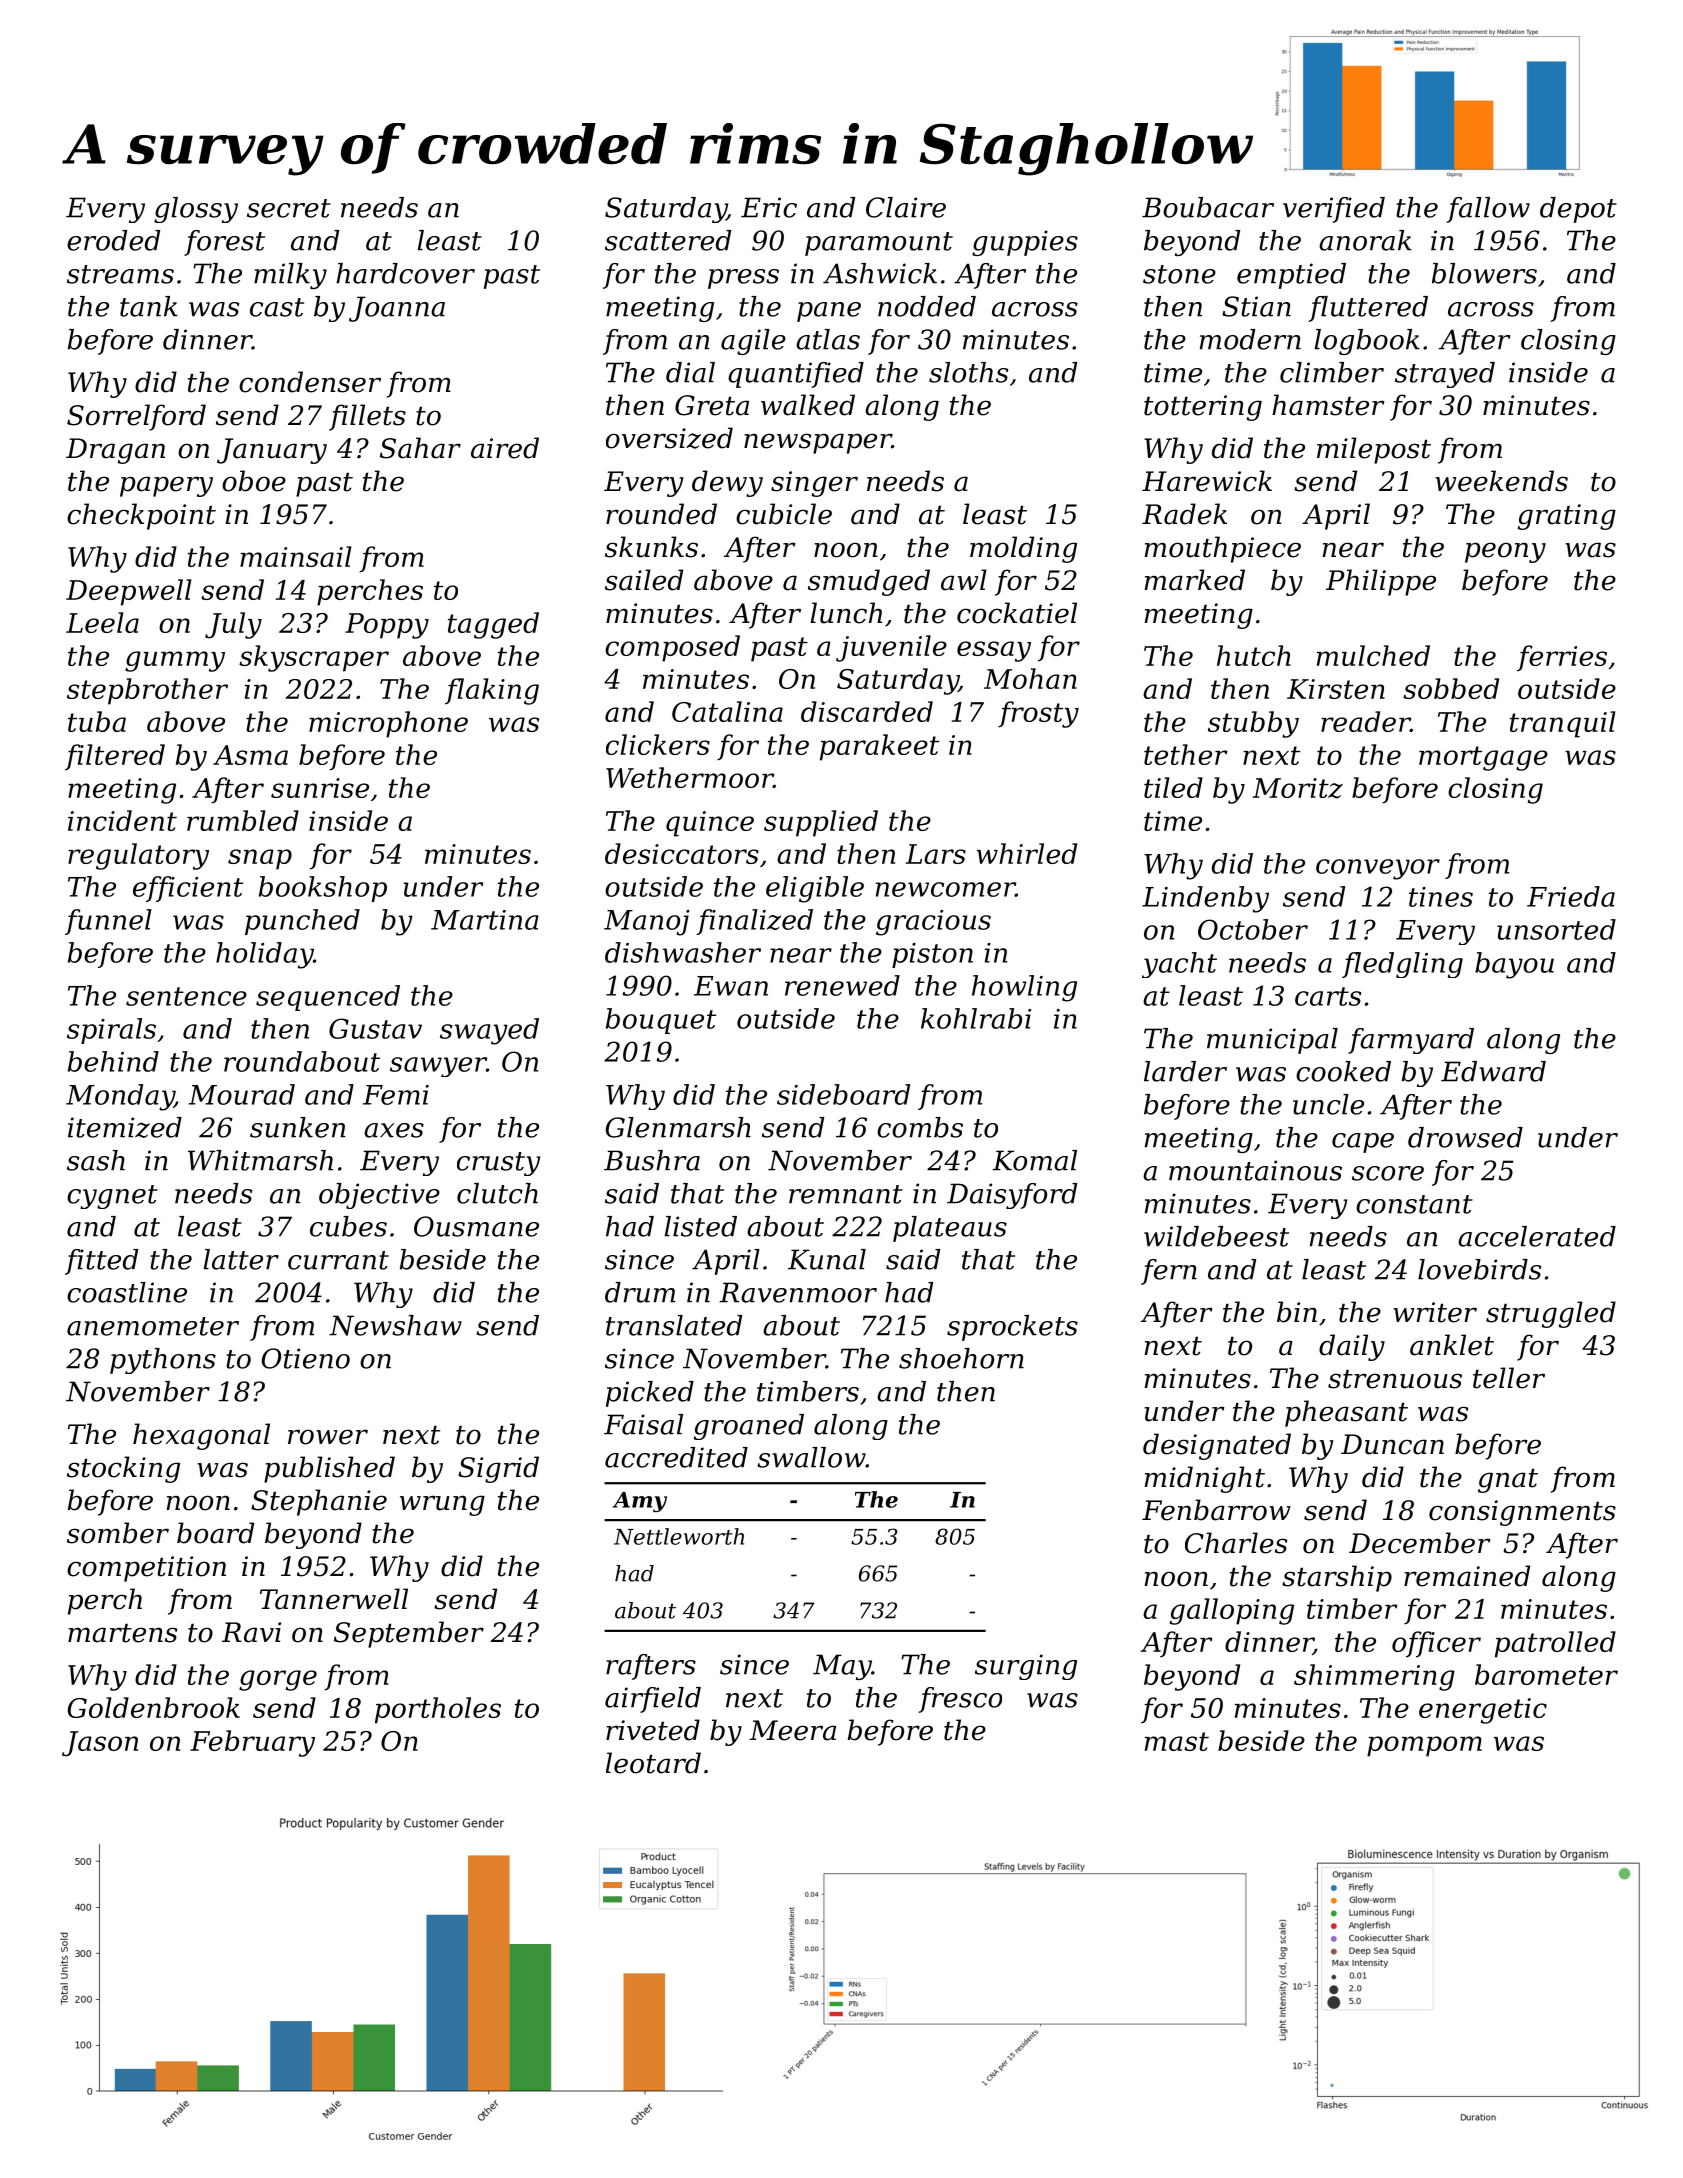 This screenshot has width=1683, height=2178. I want to click on hardcover, so click(405, 273).
